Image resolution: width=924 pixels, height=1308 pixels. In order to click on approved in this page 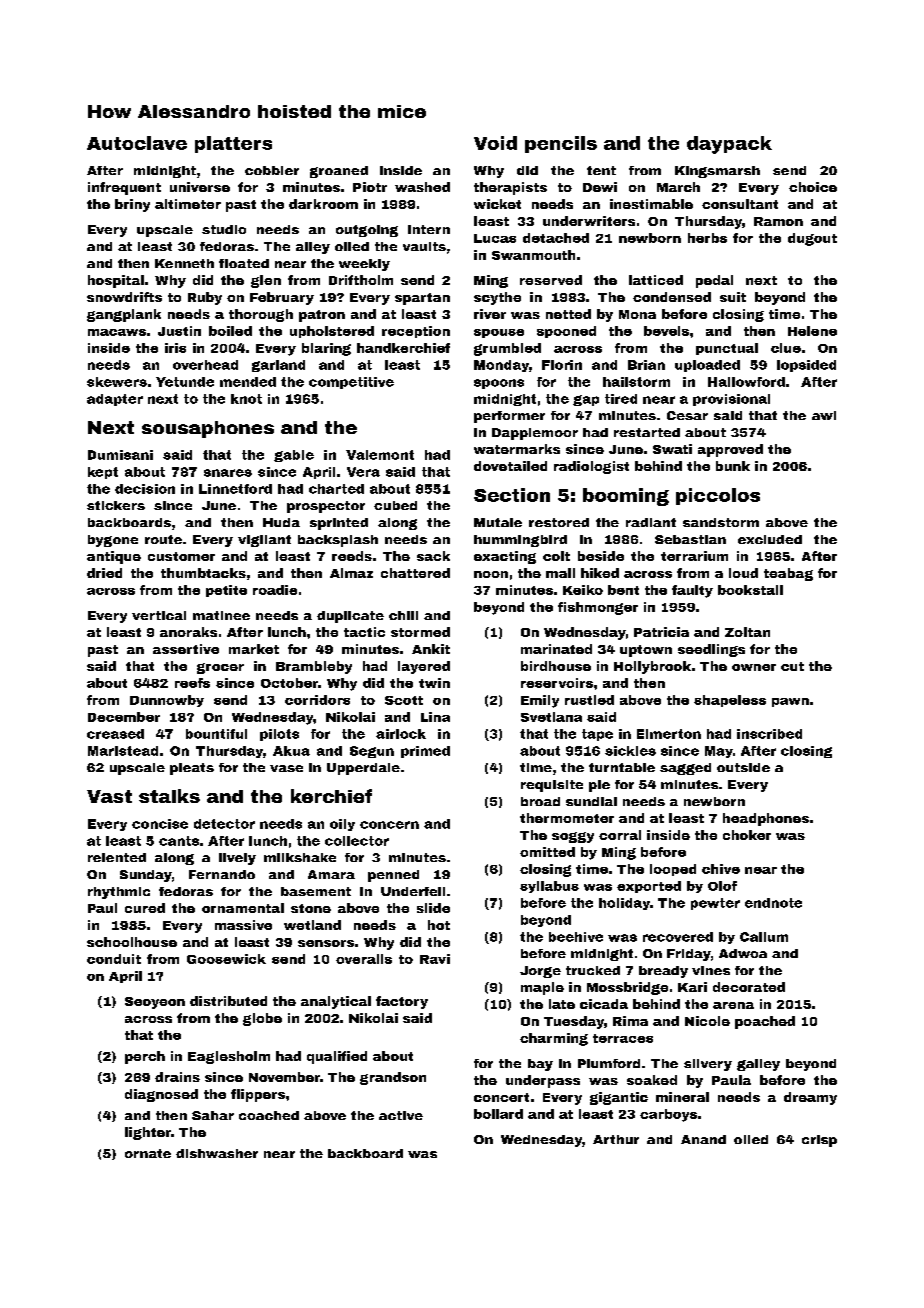, I will do `click(730, 450)`.
